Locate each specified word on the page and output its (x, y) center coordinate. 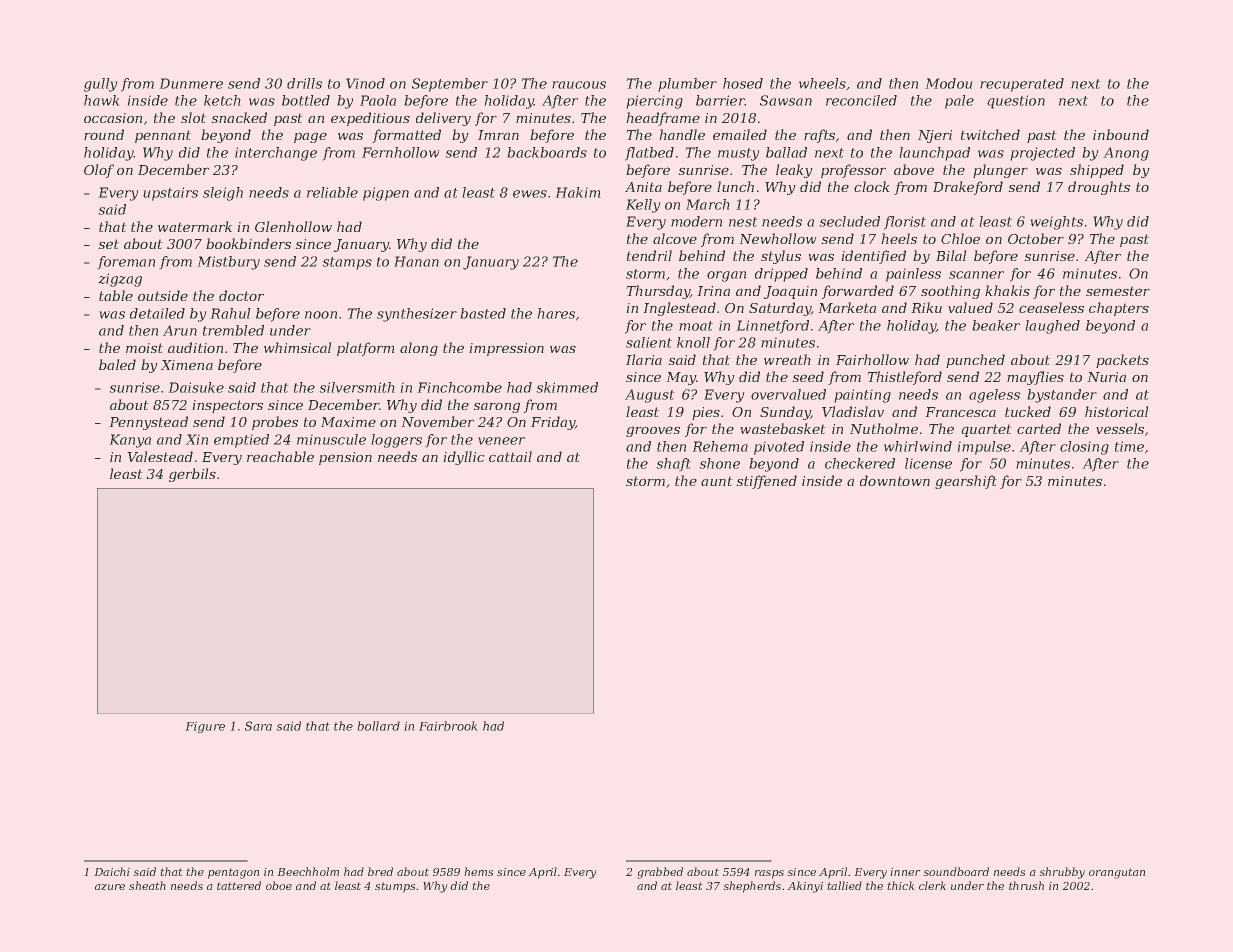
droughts (1099, 188)
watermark (195, 226)
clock (872, 186)
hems (478, 871)
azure (110, 887)
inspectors (227, 406)
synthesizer (417, 315)
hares (556, 313)
